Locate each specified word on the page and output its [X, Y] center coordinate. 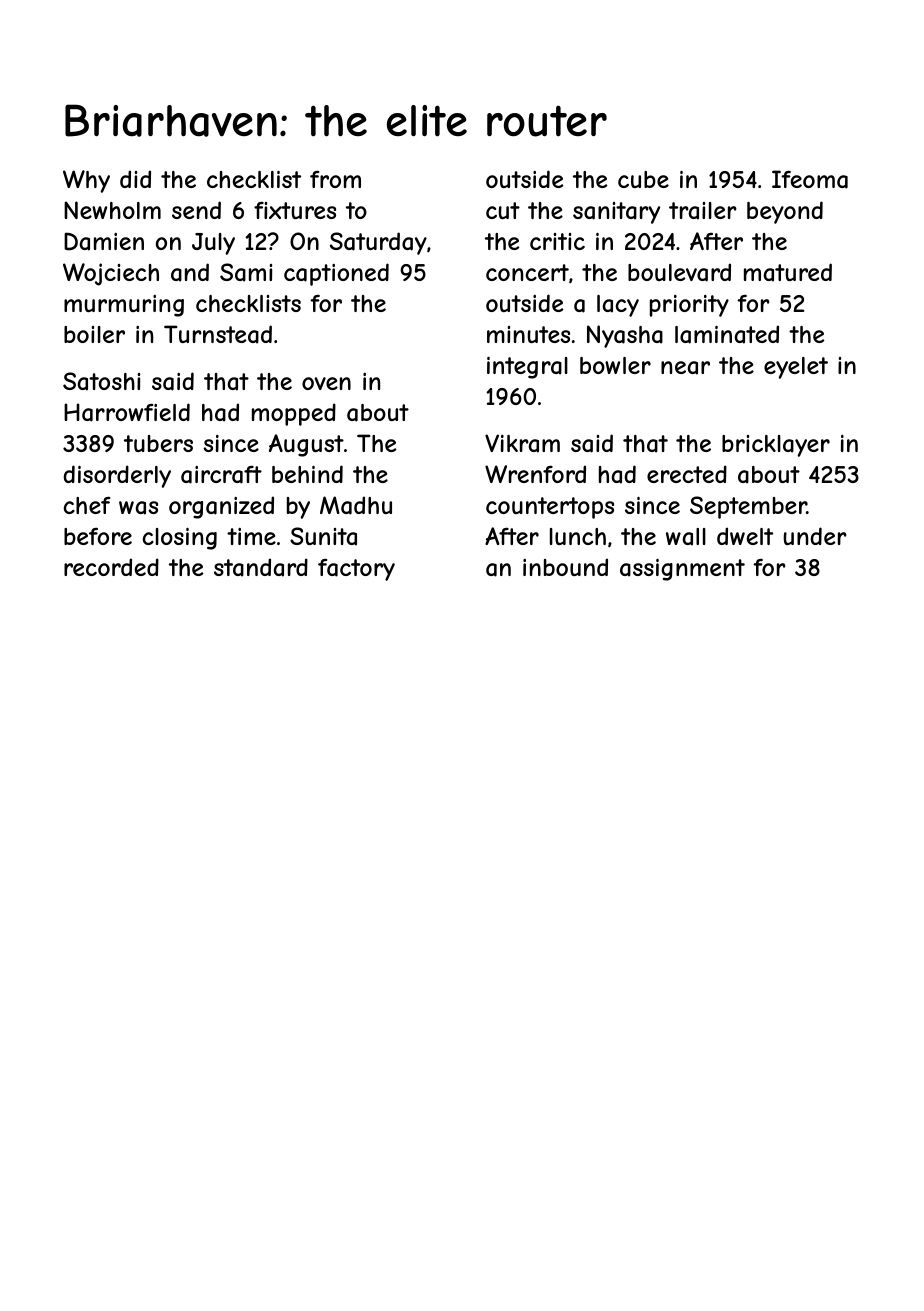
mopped [294, 414]
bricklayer [776, 446]
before [98, 536]
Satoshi [101, 381]
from [335, 179]
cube [643, 179]
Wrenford [535, 474]
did [135, 179]
